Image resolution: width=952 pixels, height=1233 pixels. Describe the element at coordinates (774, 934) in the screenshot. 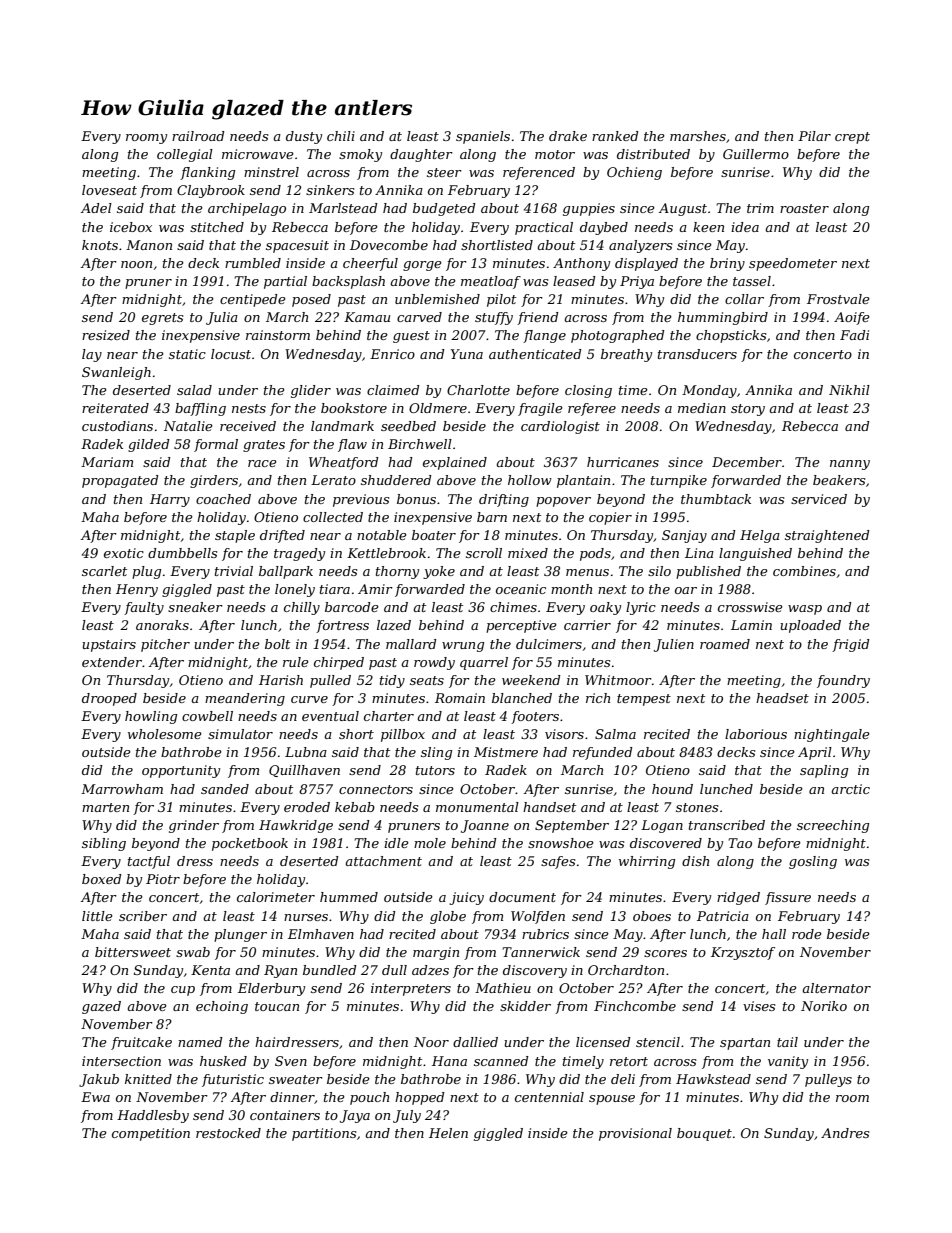

I see `hall` at that location.
